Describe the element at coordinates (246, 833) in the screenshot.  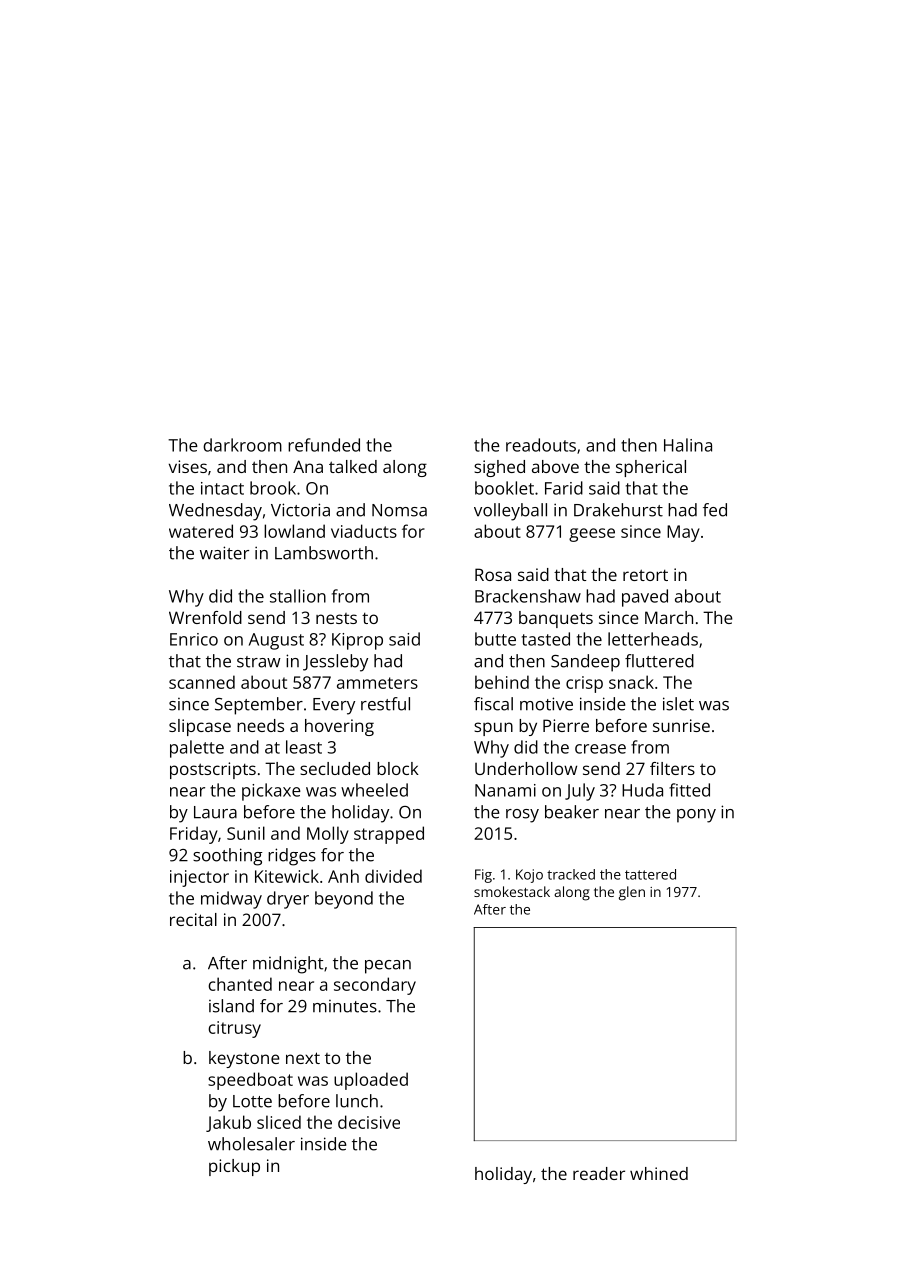
I see `Sunil` at that location.
